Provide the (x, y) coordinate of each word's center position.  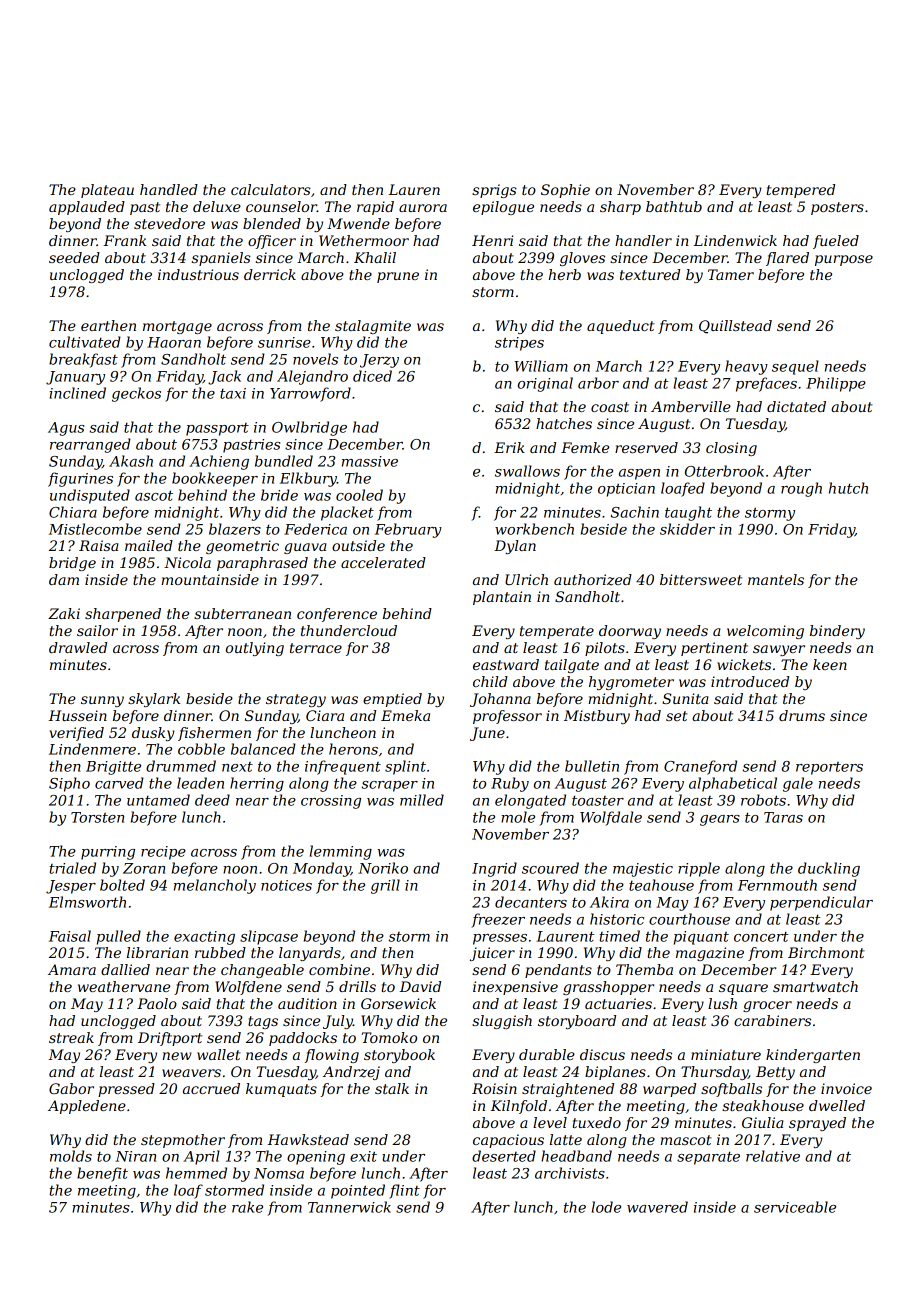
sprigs (494, 191)
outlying (255, 649)
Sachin (635, 512)
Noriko (383, 868)
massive (370, 461)
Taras (783, 817)
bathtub (674, 206)
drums (802, 715)
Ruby (510, 784)
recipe (163, 853)
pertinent (714, 649)
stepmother (183, 1141)
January (75, 378)
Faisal (70, 936)
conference (337, 615)
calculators (271, 189)
